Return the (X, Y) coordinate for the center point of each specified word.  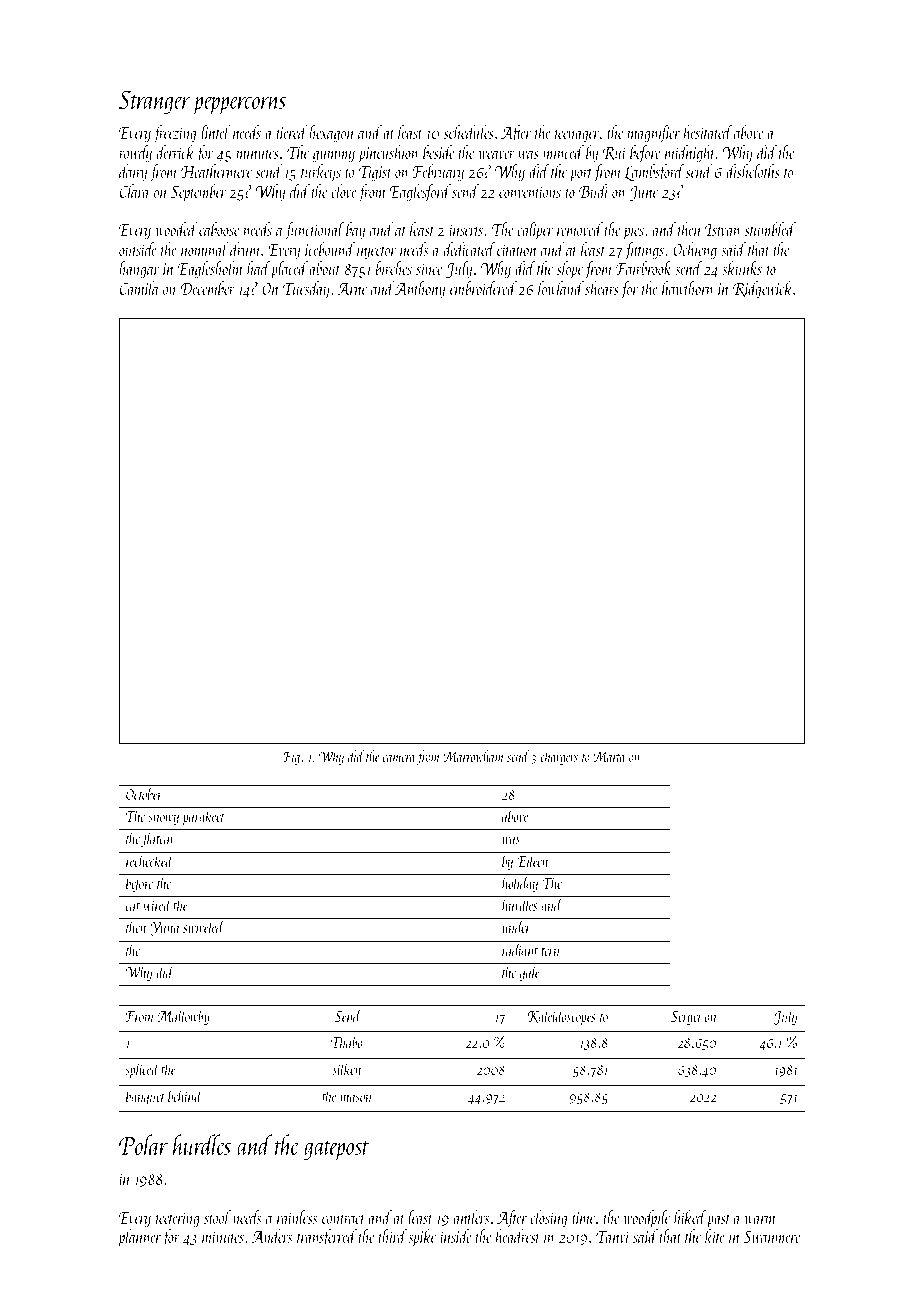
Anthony (420, 290)
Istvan (722, 230)
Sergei (685, 1018)
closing (548, 1219)
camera (399, 758)
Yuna (165, 929)
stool (217, 1217)
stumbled (770, 229)
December (208, 288)
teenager (577, 136)
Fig (291, 758)
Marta (609, 756)
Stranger (154, 102)
